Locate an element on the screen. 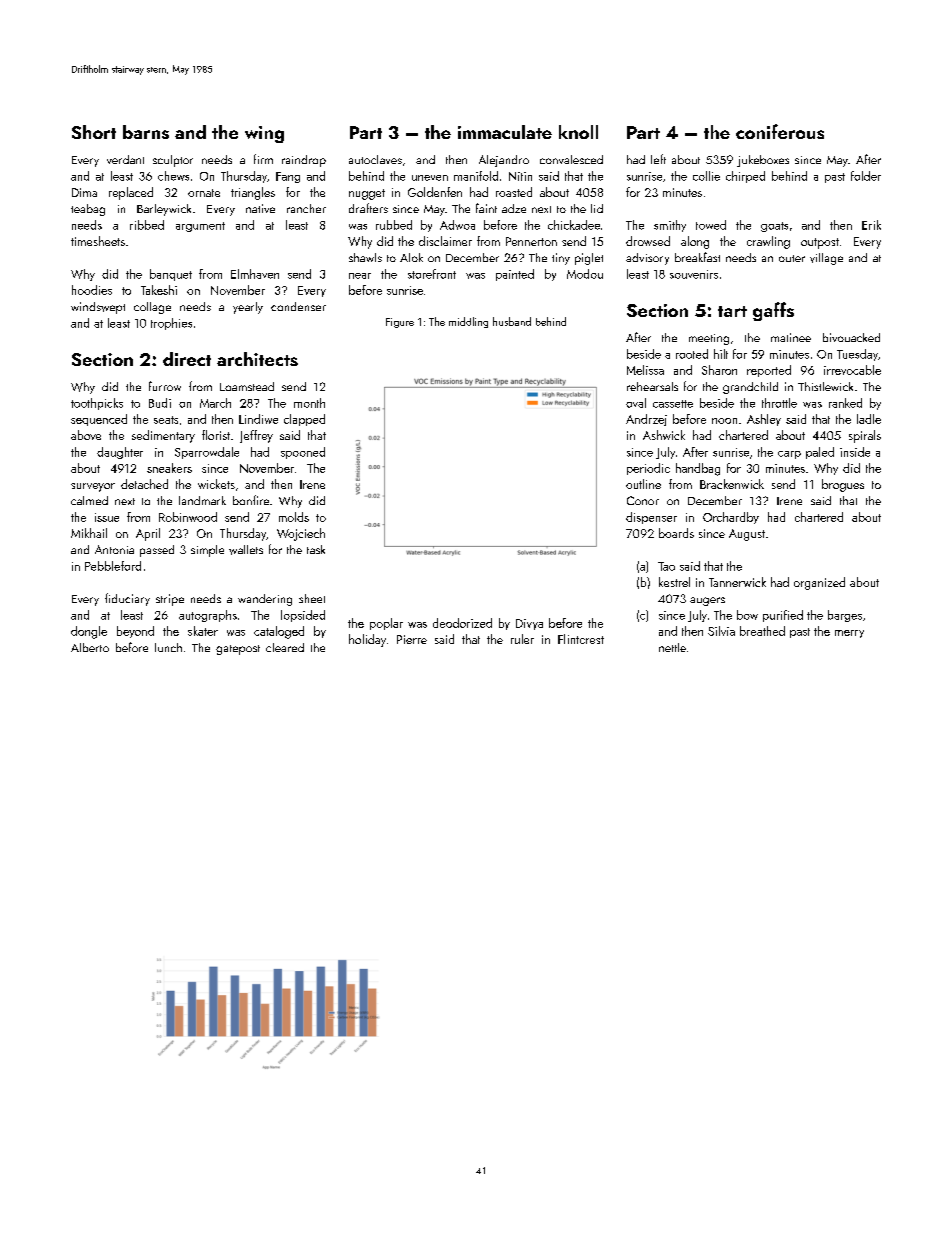 Image resolution: width=952 pixels, height=1233 pixels. wallets is located at coordinates (246, 550).
